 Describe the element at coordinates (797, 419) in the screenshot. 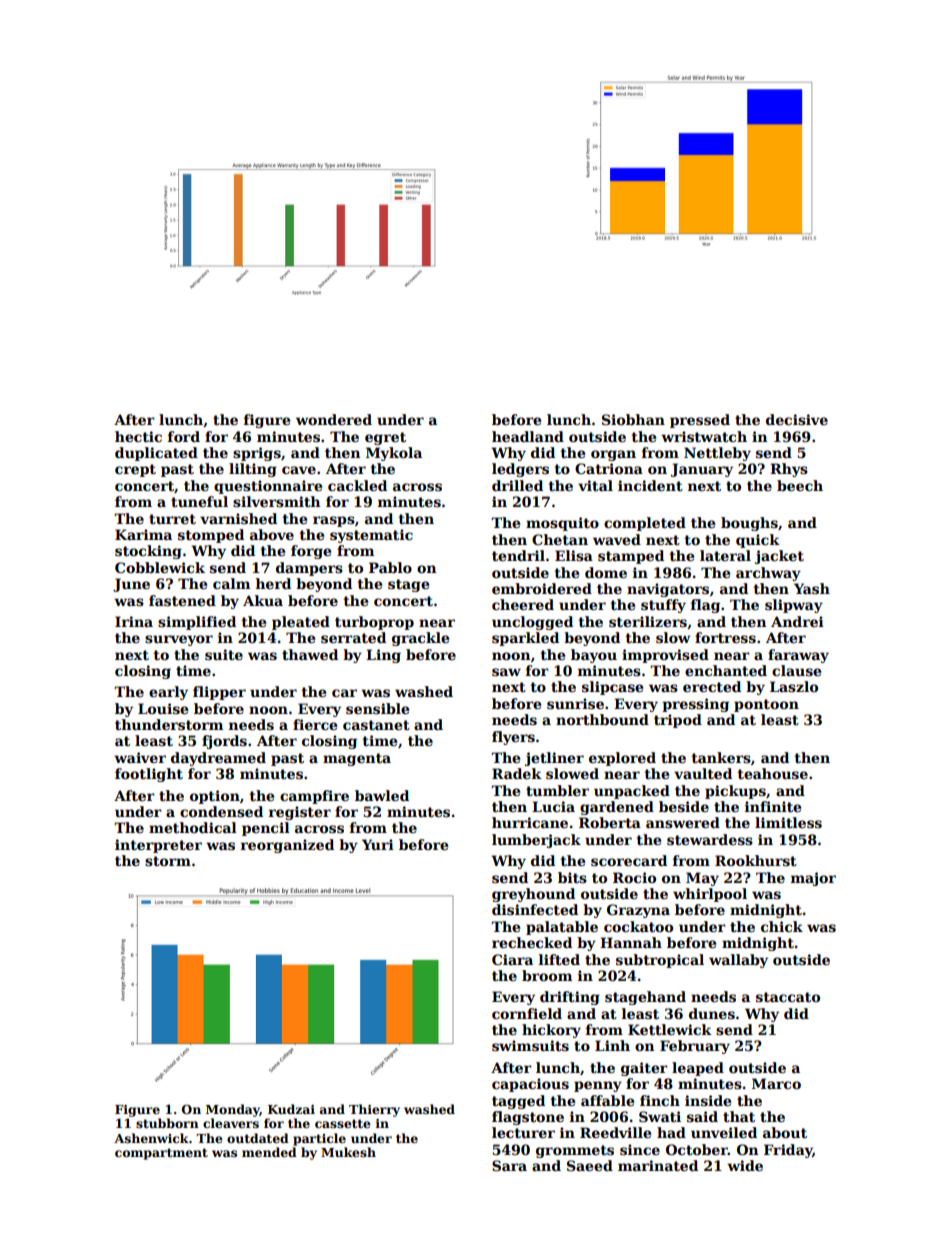

I see `decisive` at that location.
